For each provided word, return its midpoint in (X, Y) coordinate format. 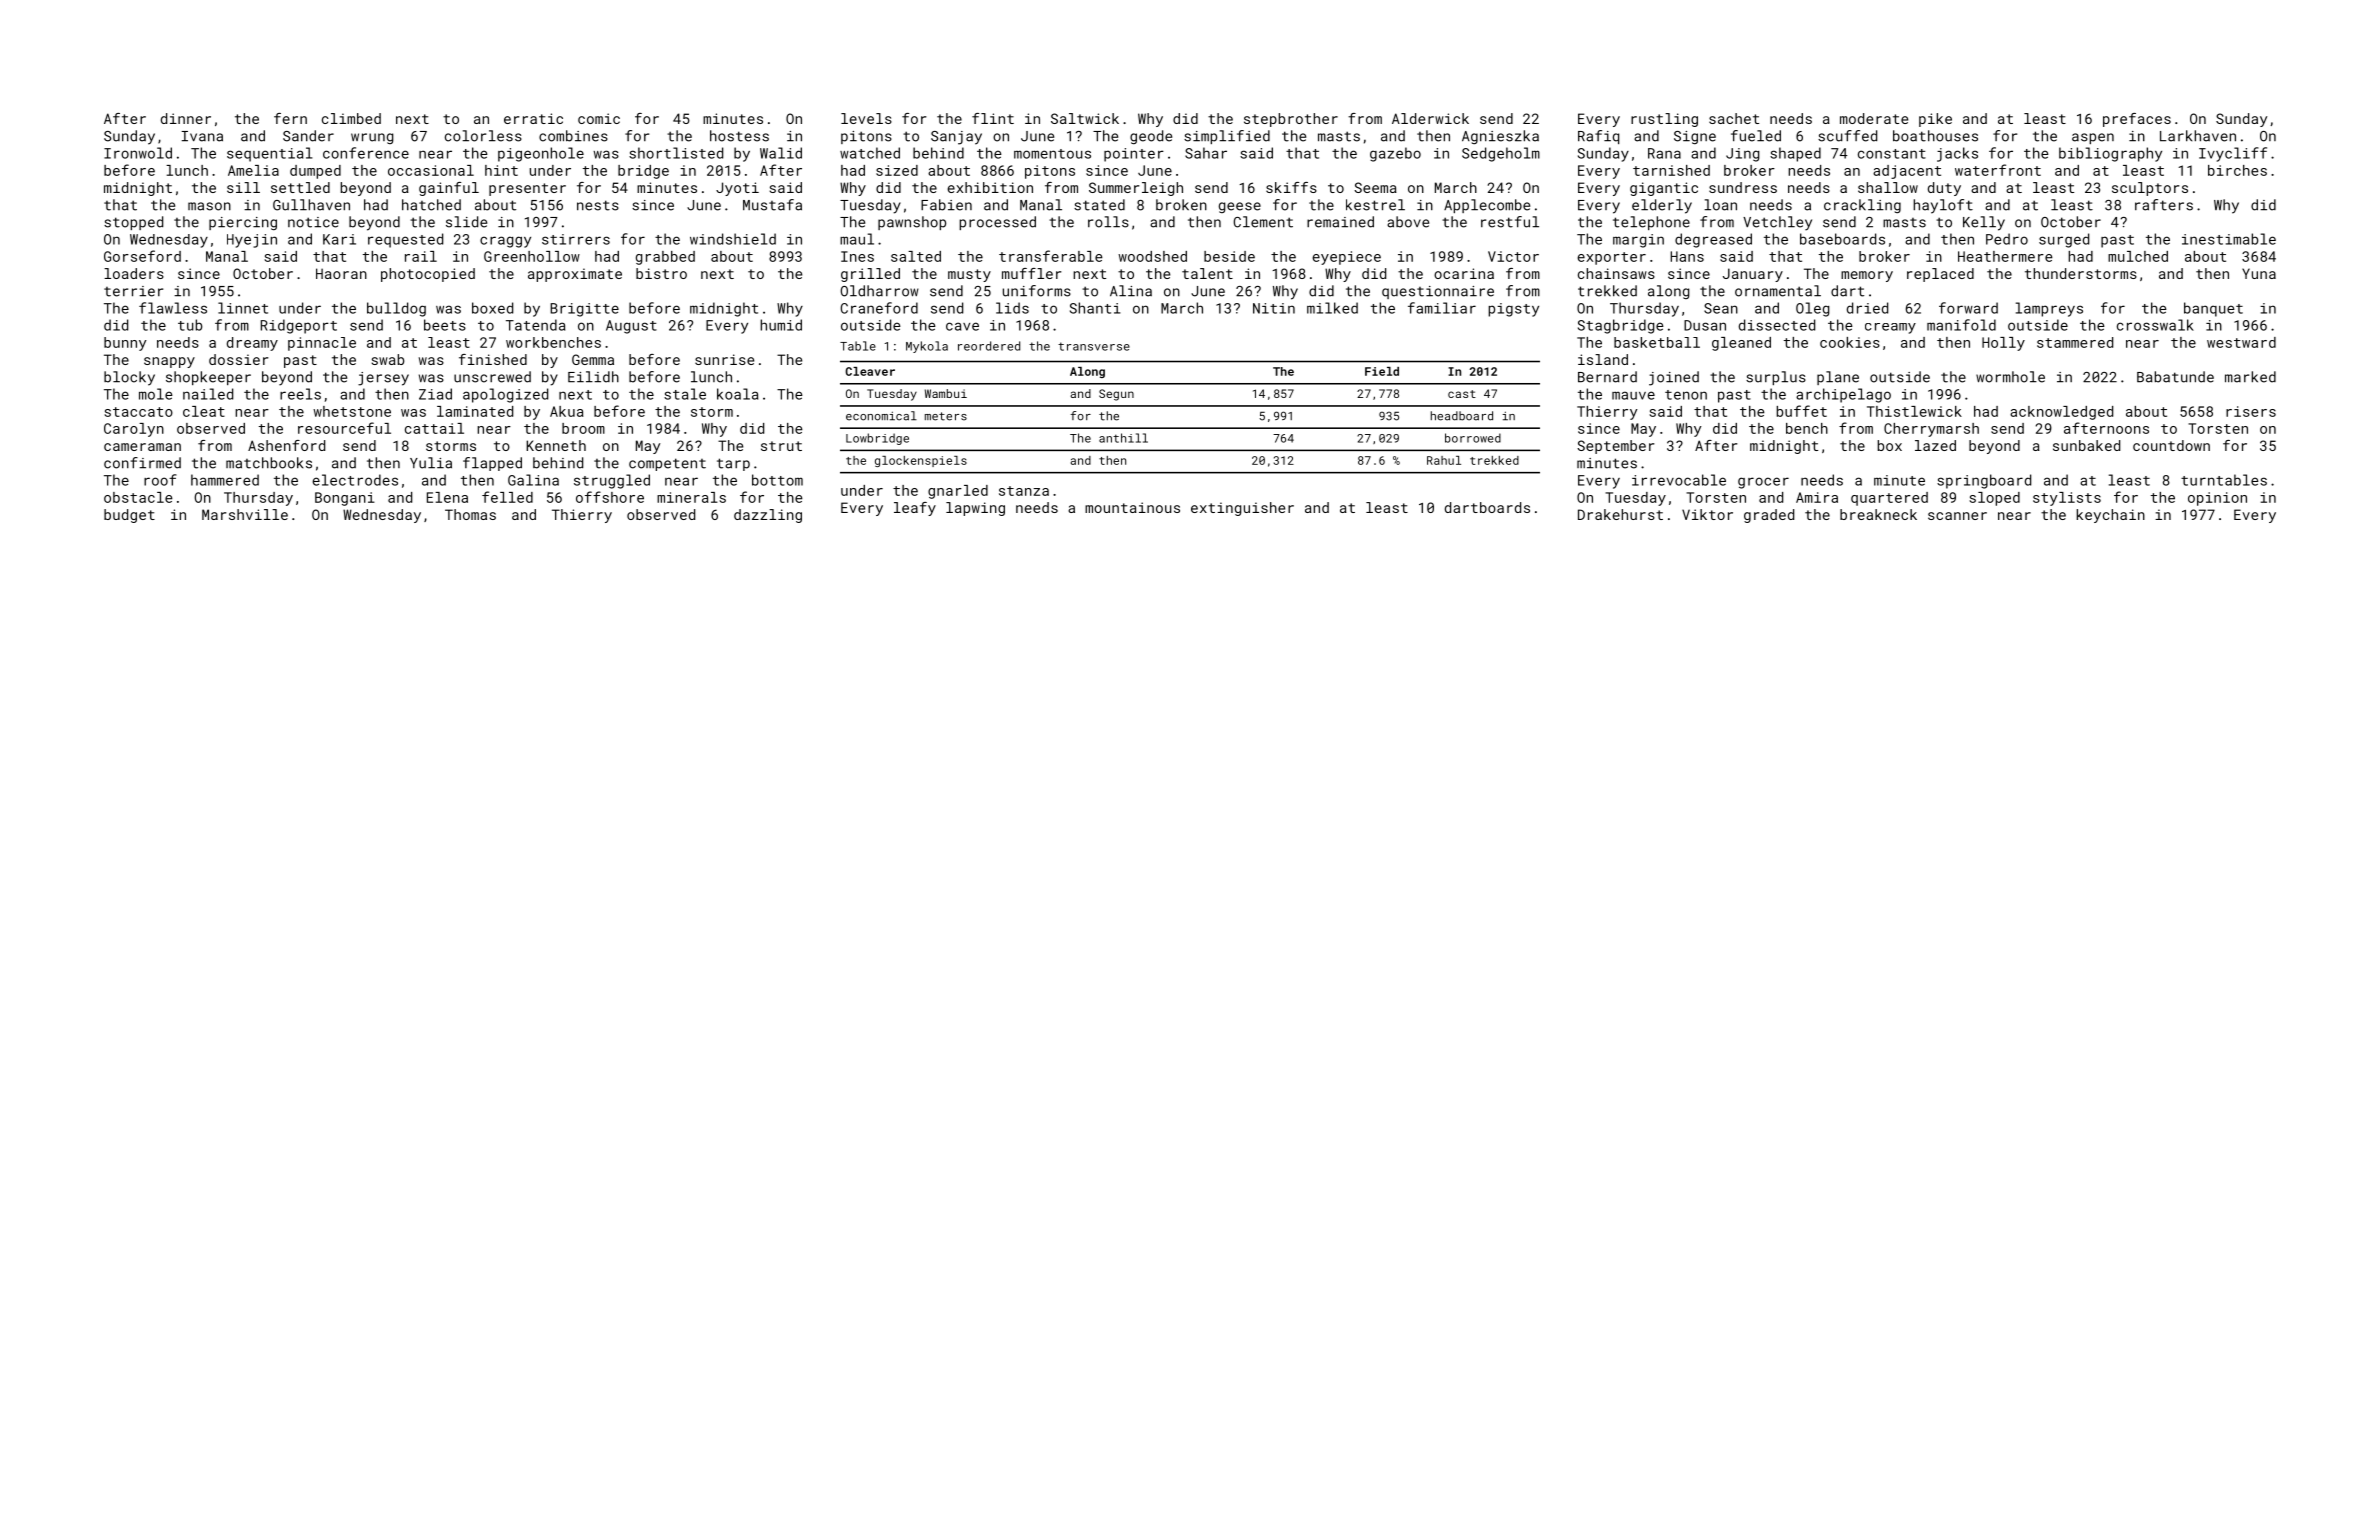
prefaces (2137, 120)
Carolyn (134, 430)
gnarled (958, 492)
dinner (186, 118)
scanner (1957, 516)
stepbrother (1291, 120)
